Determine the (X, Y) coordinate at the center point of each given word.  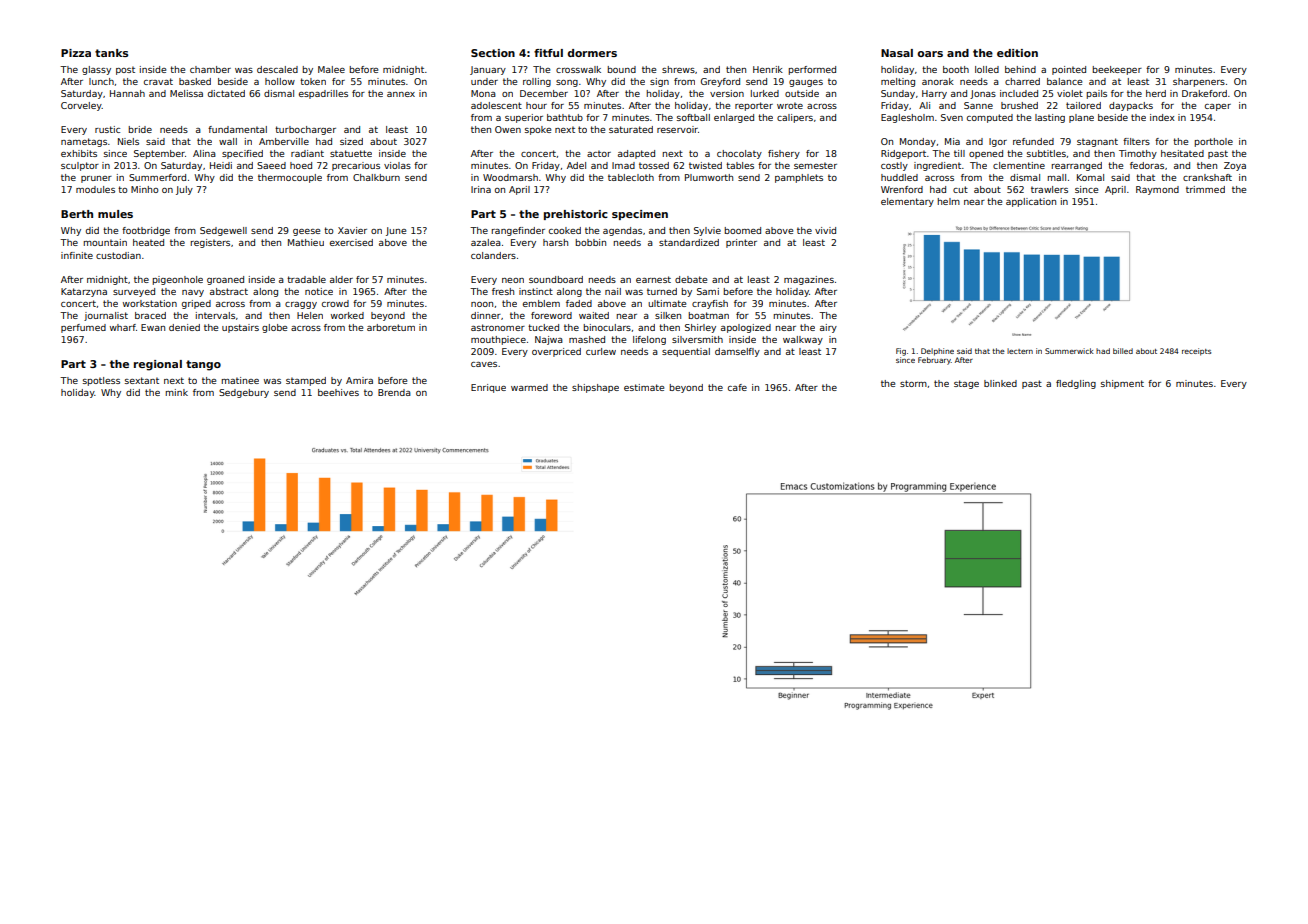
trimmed (1205, 189)
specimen (640, 215)
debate (691, 279)
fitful (548, 53)
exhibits (79, 153)
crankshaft (1207, 177)
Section (493, 53)
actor (599, 153)
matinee (240, 380)
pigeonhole (178, 280)
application (1031, 202)
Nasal (897, 53)
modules (95, 189)
